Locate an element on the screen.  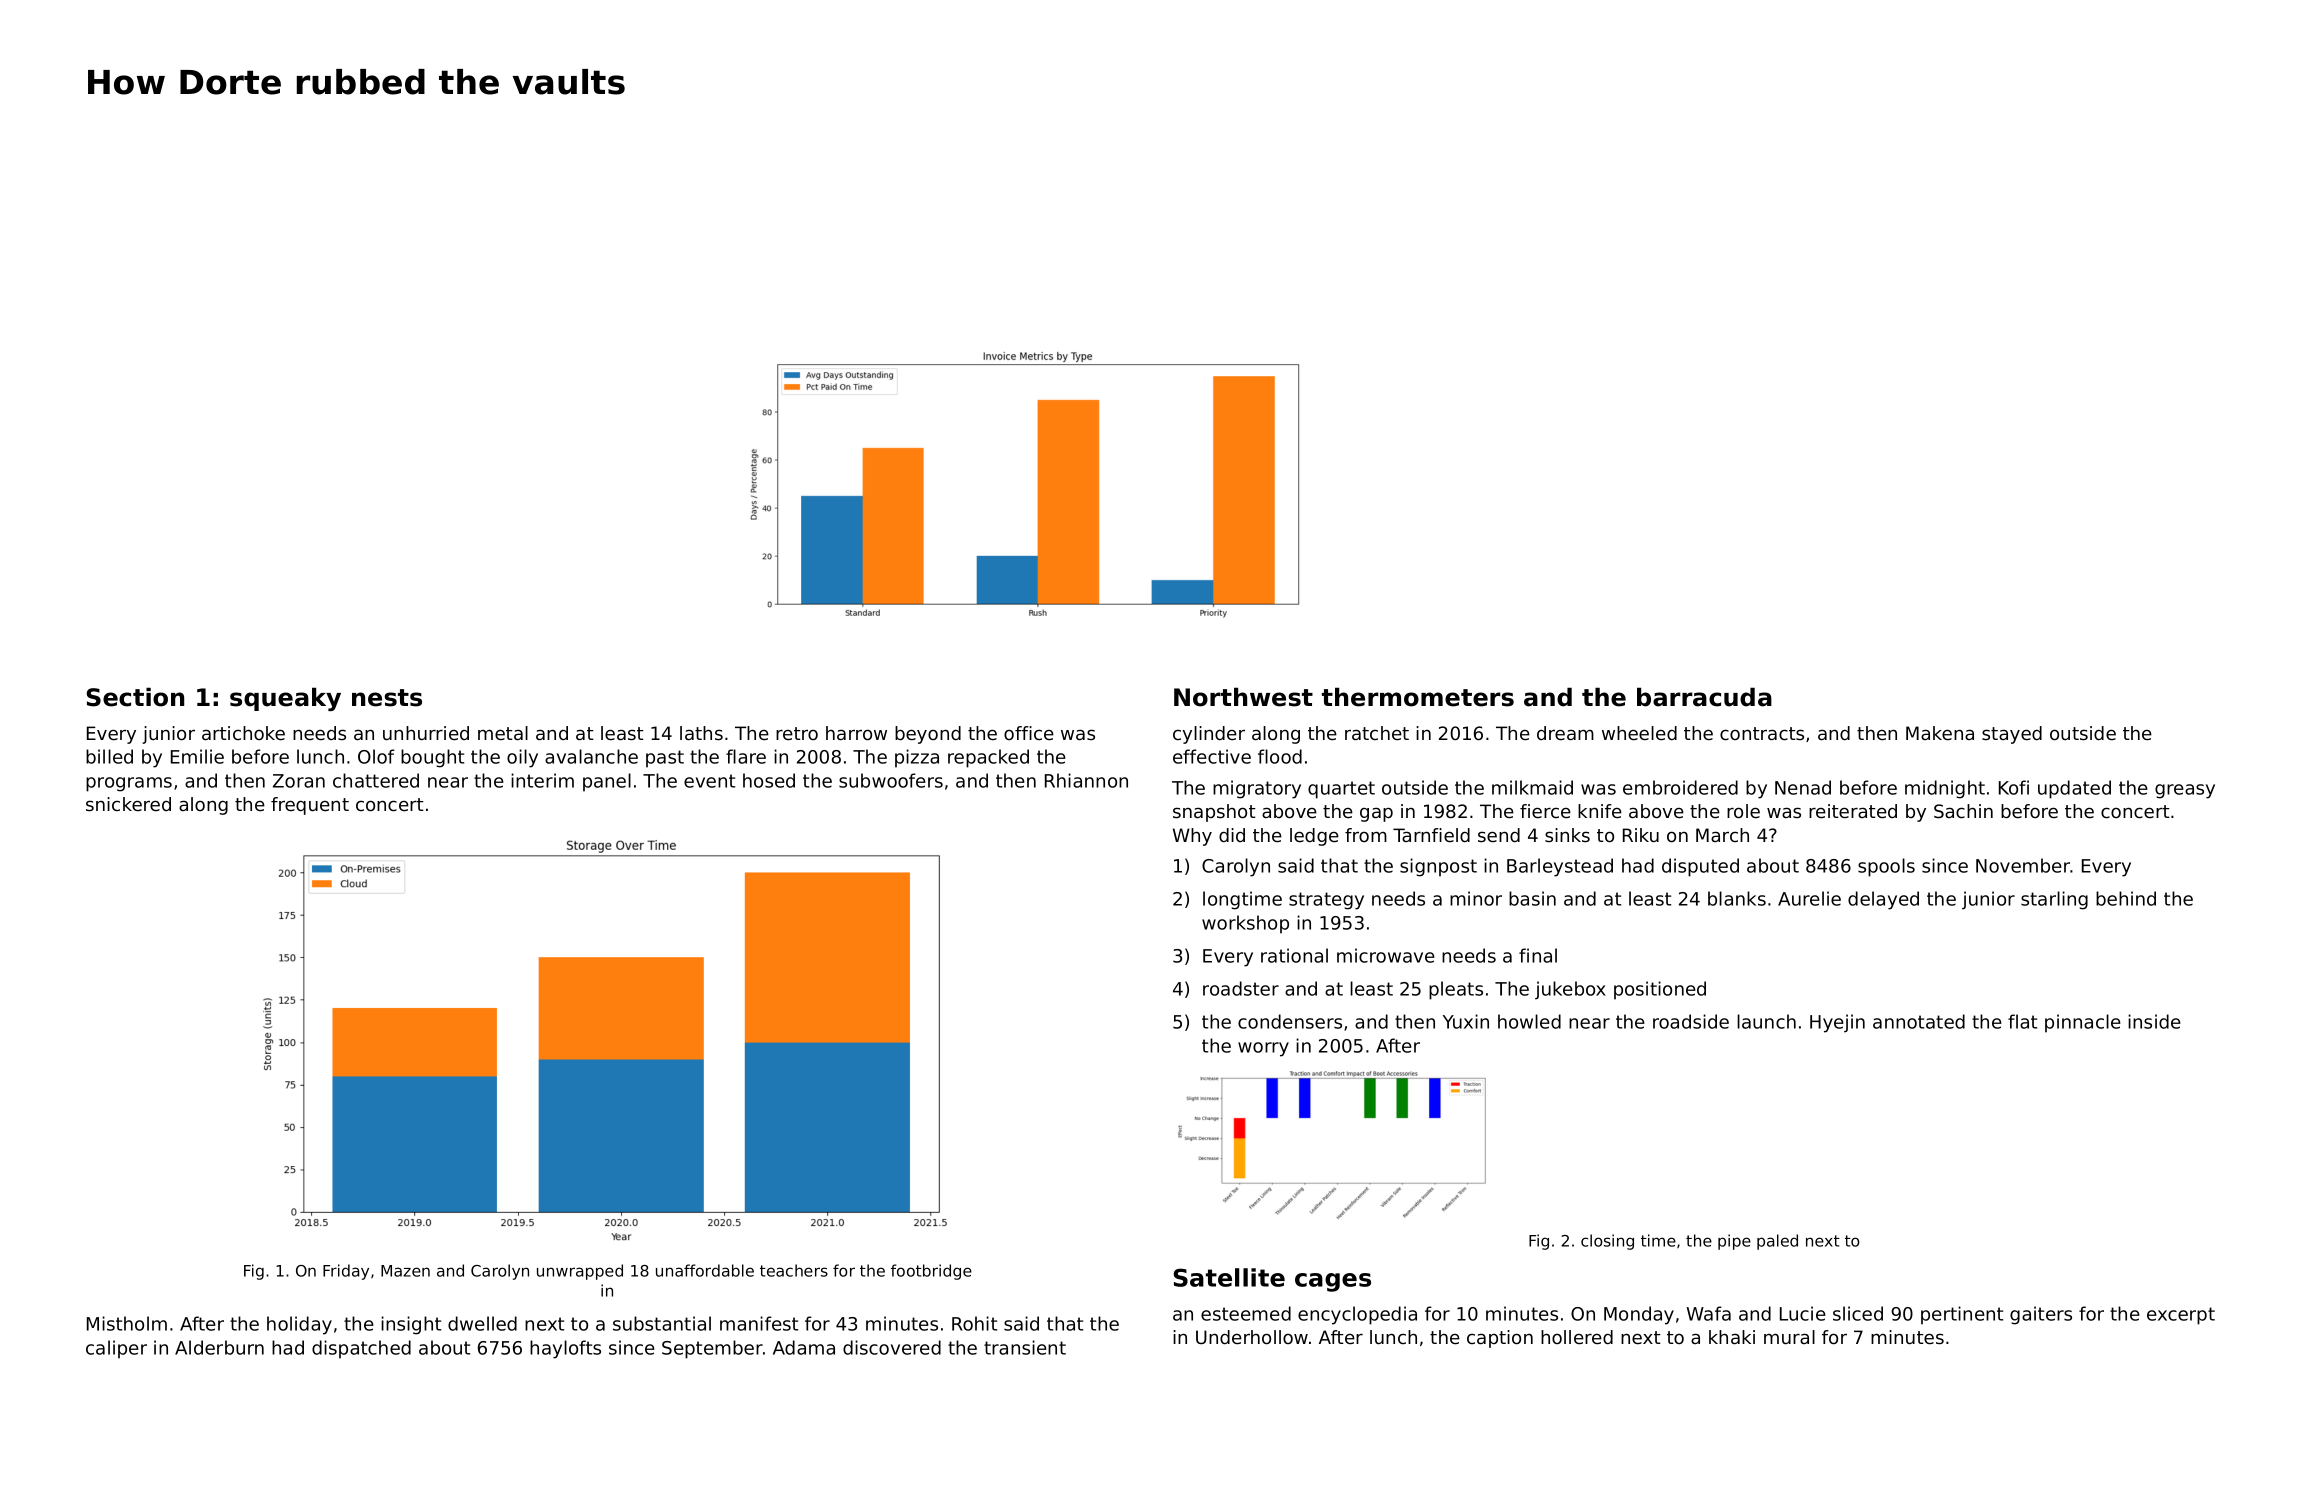
paled is located at coordinates (1777, 1242).
